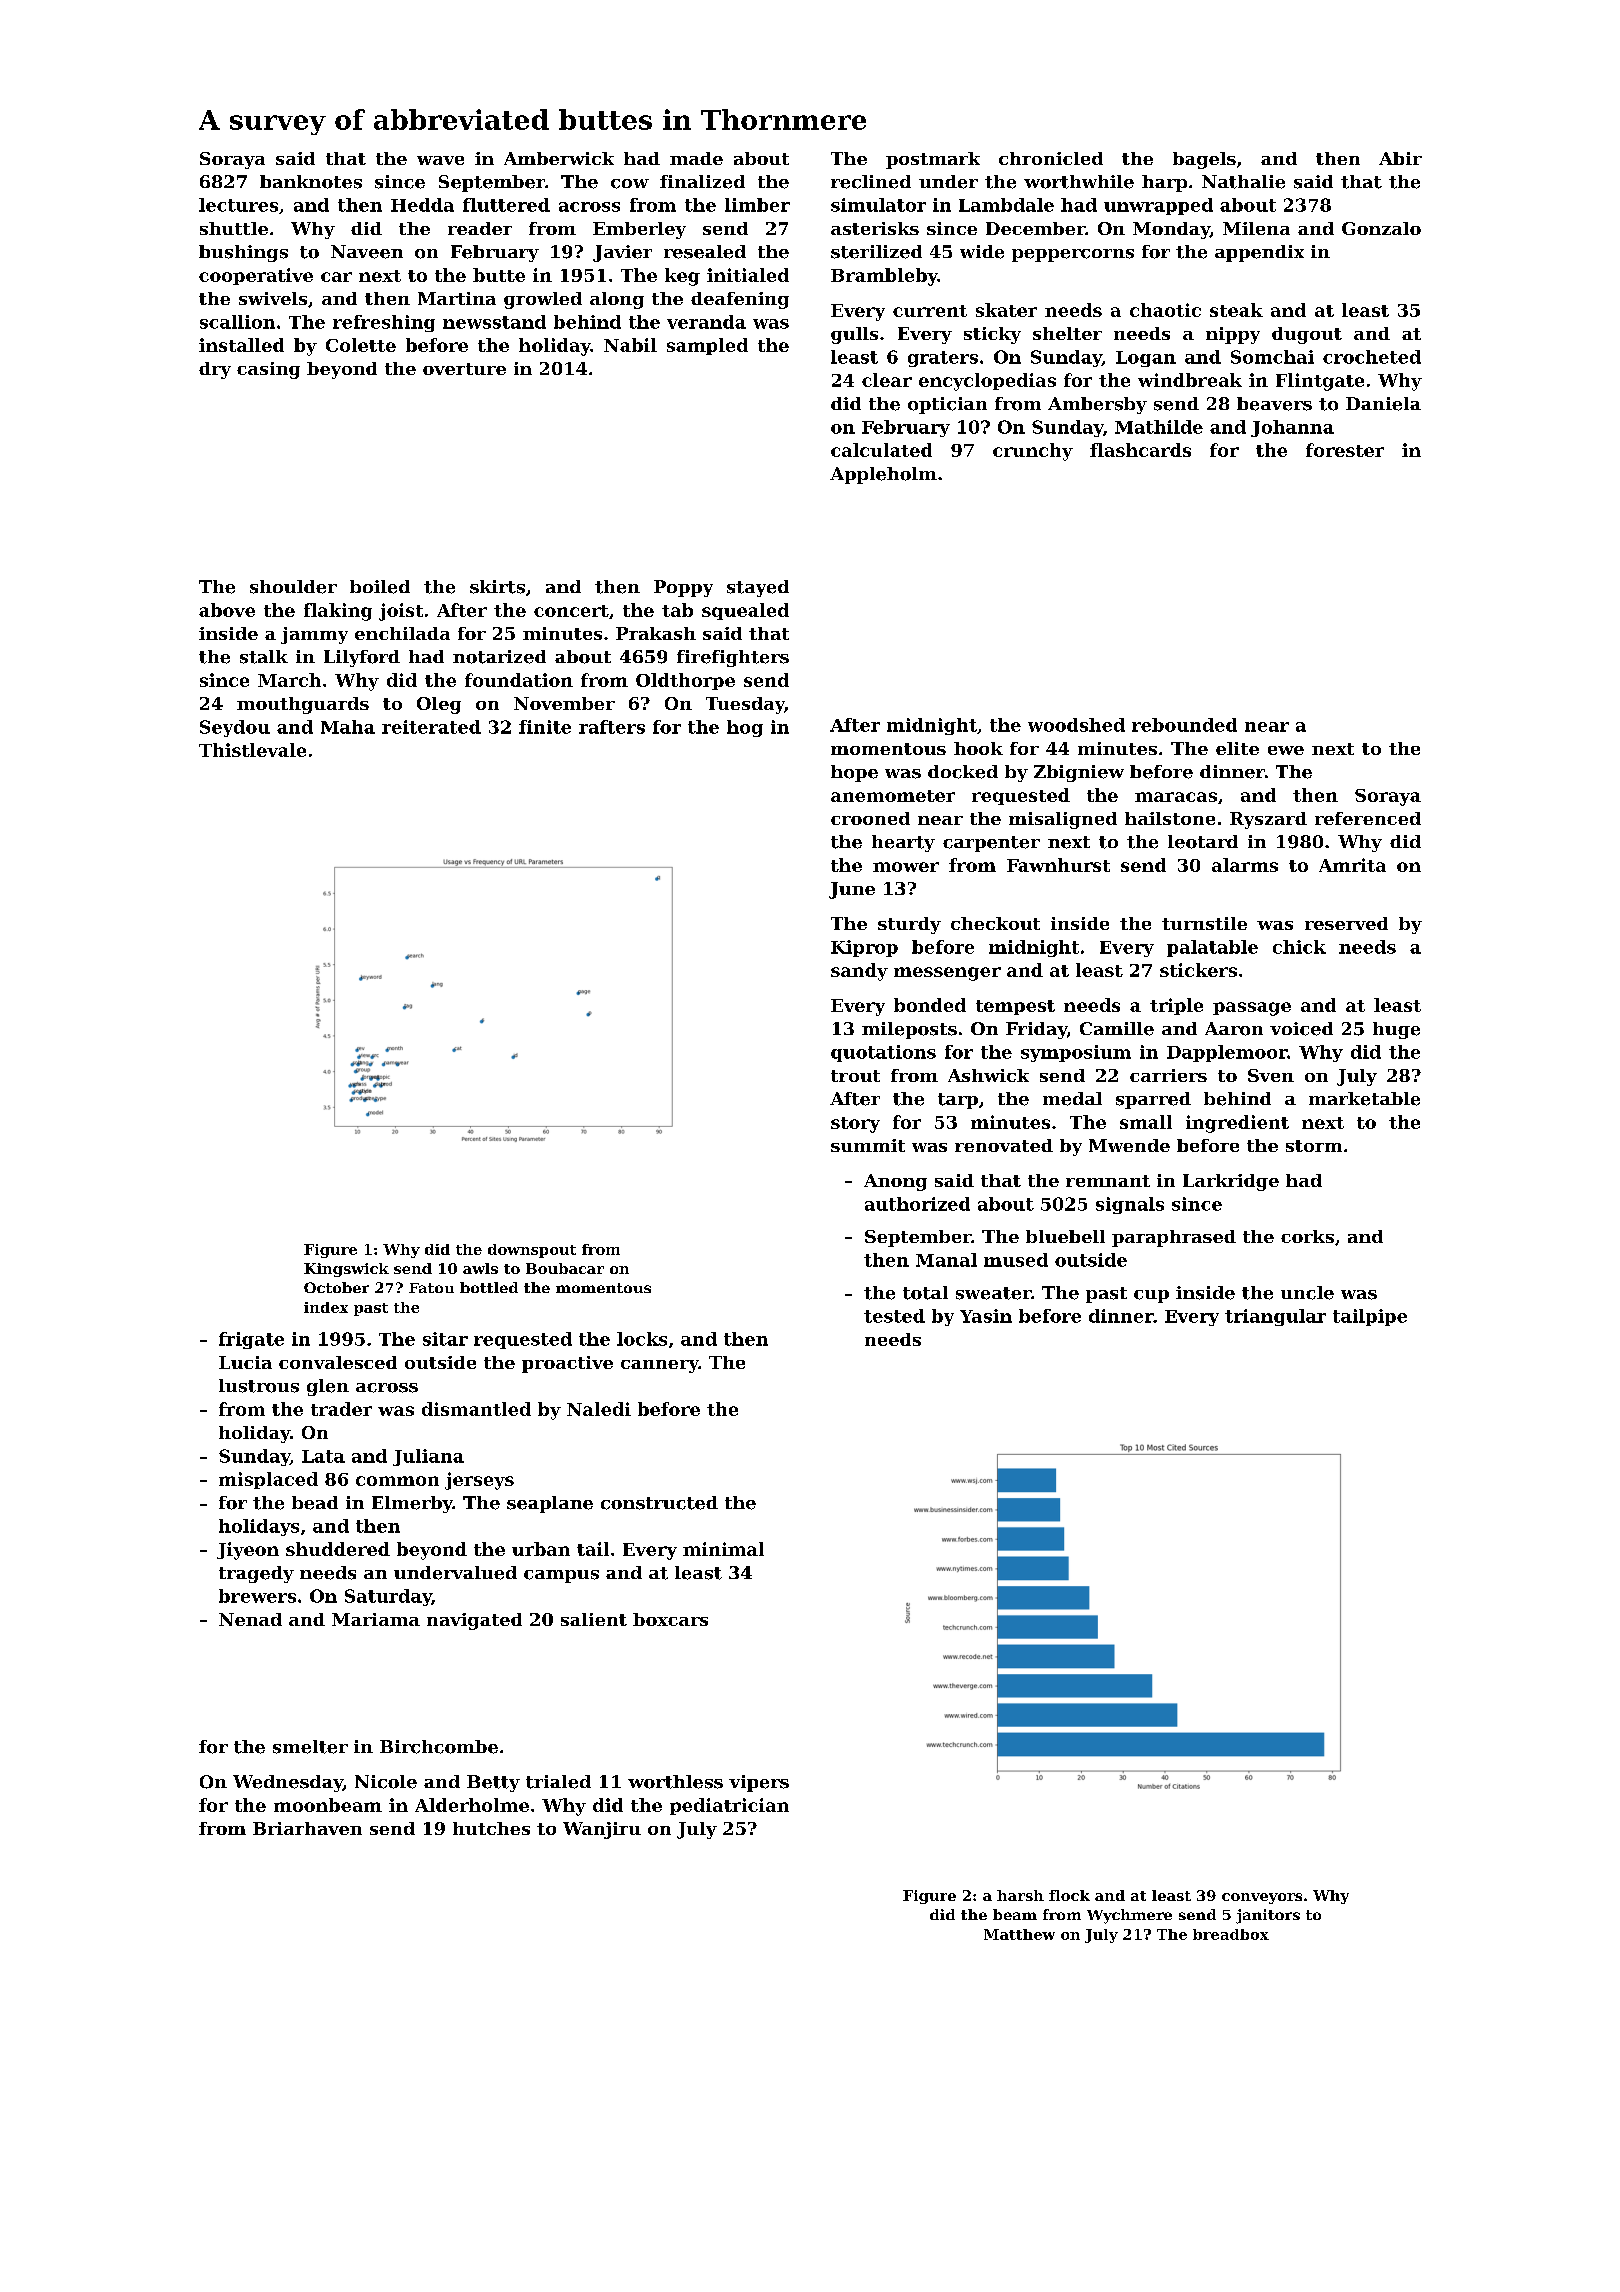 The width and height of the screenshot is (1620, 2292). What do you see at coordinates (986, 1316) in the screenshot?
I see `Yasin` at bounding box center [986, 1316].
